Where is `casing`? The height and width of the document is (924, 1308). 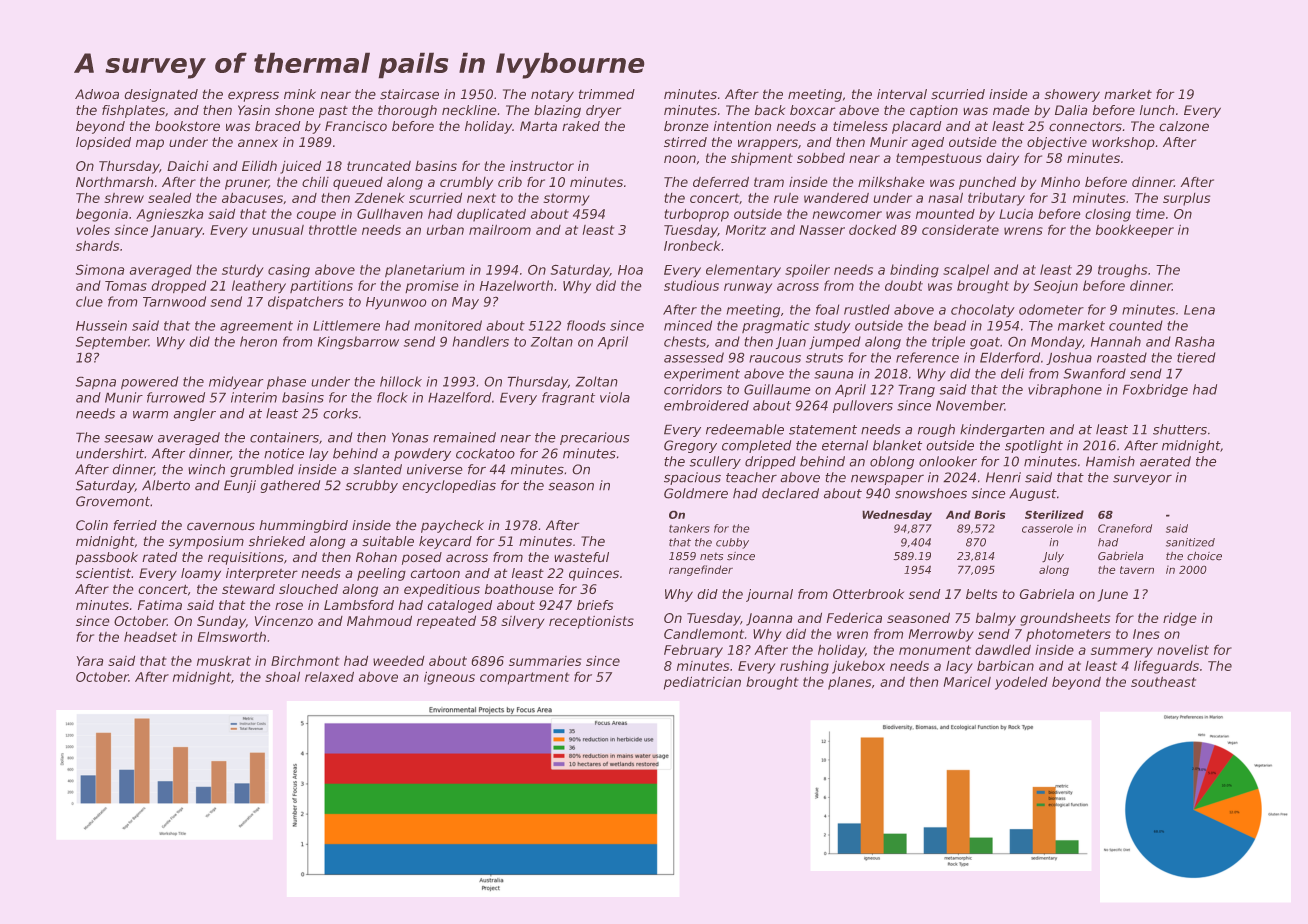
casing is located at coordinates (289, 270).
